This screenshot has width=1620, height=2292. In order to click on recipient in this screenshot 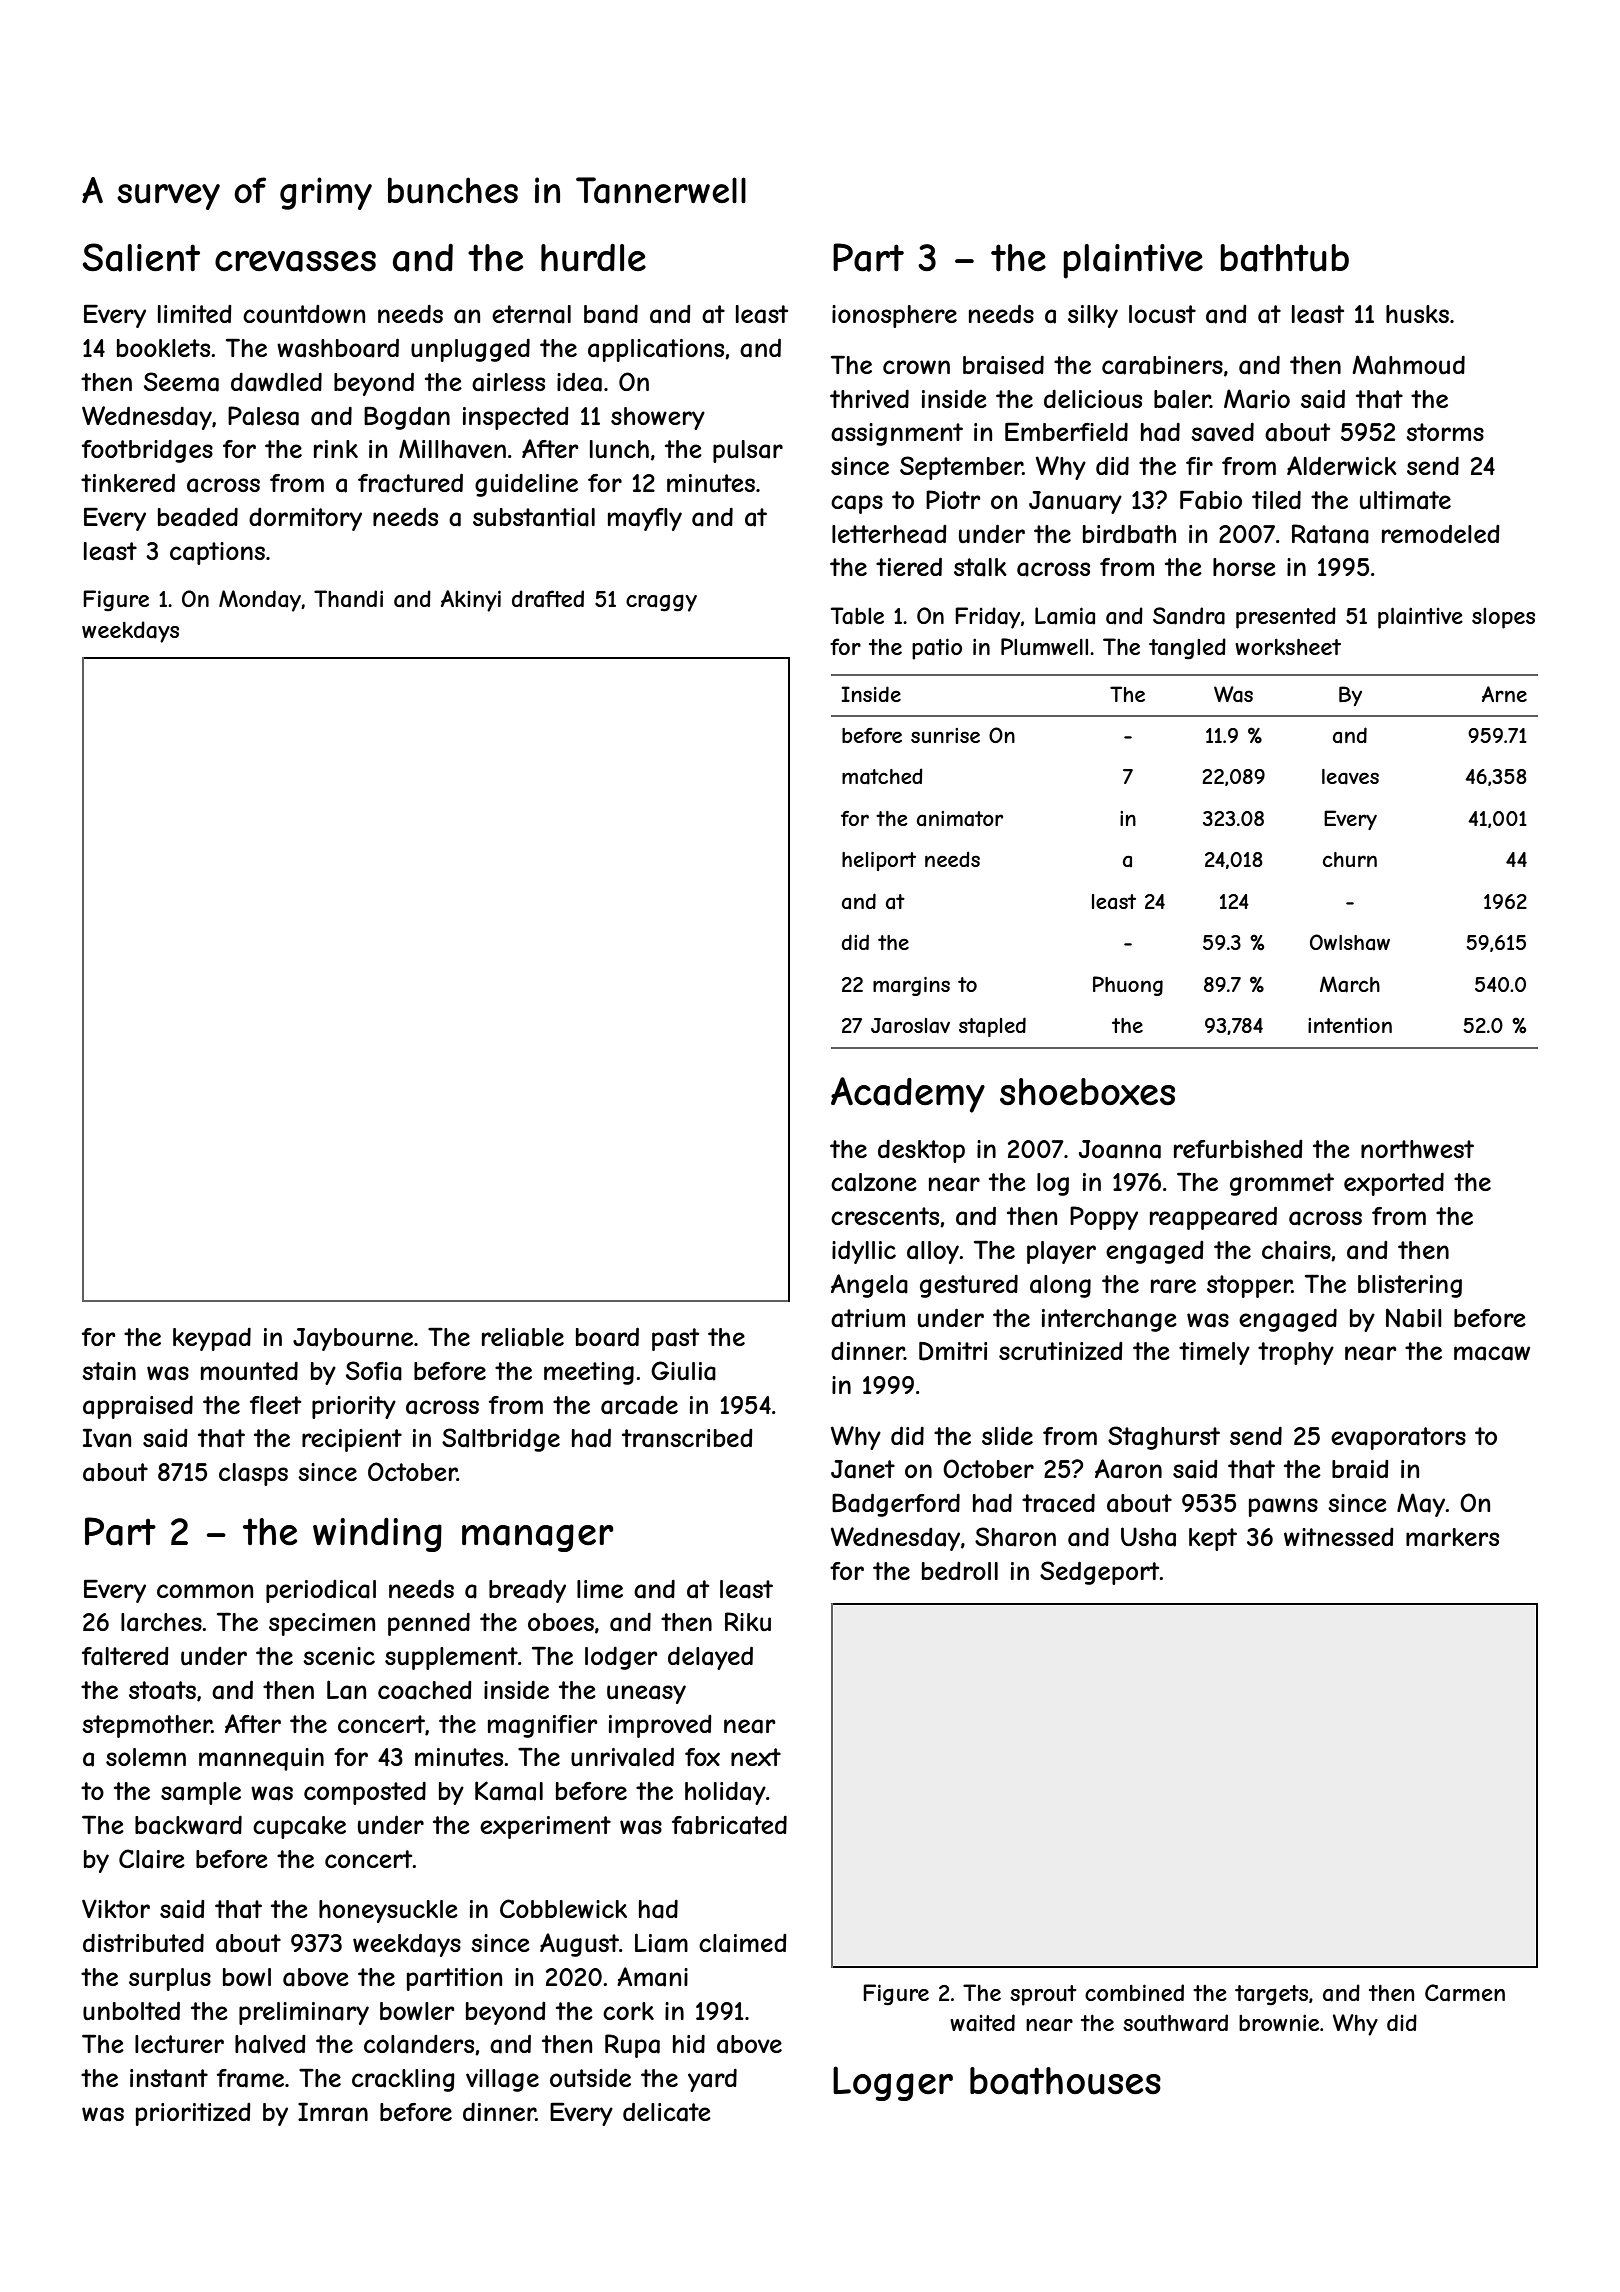, I will do `click(352, 1440)`.
